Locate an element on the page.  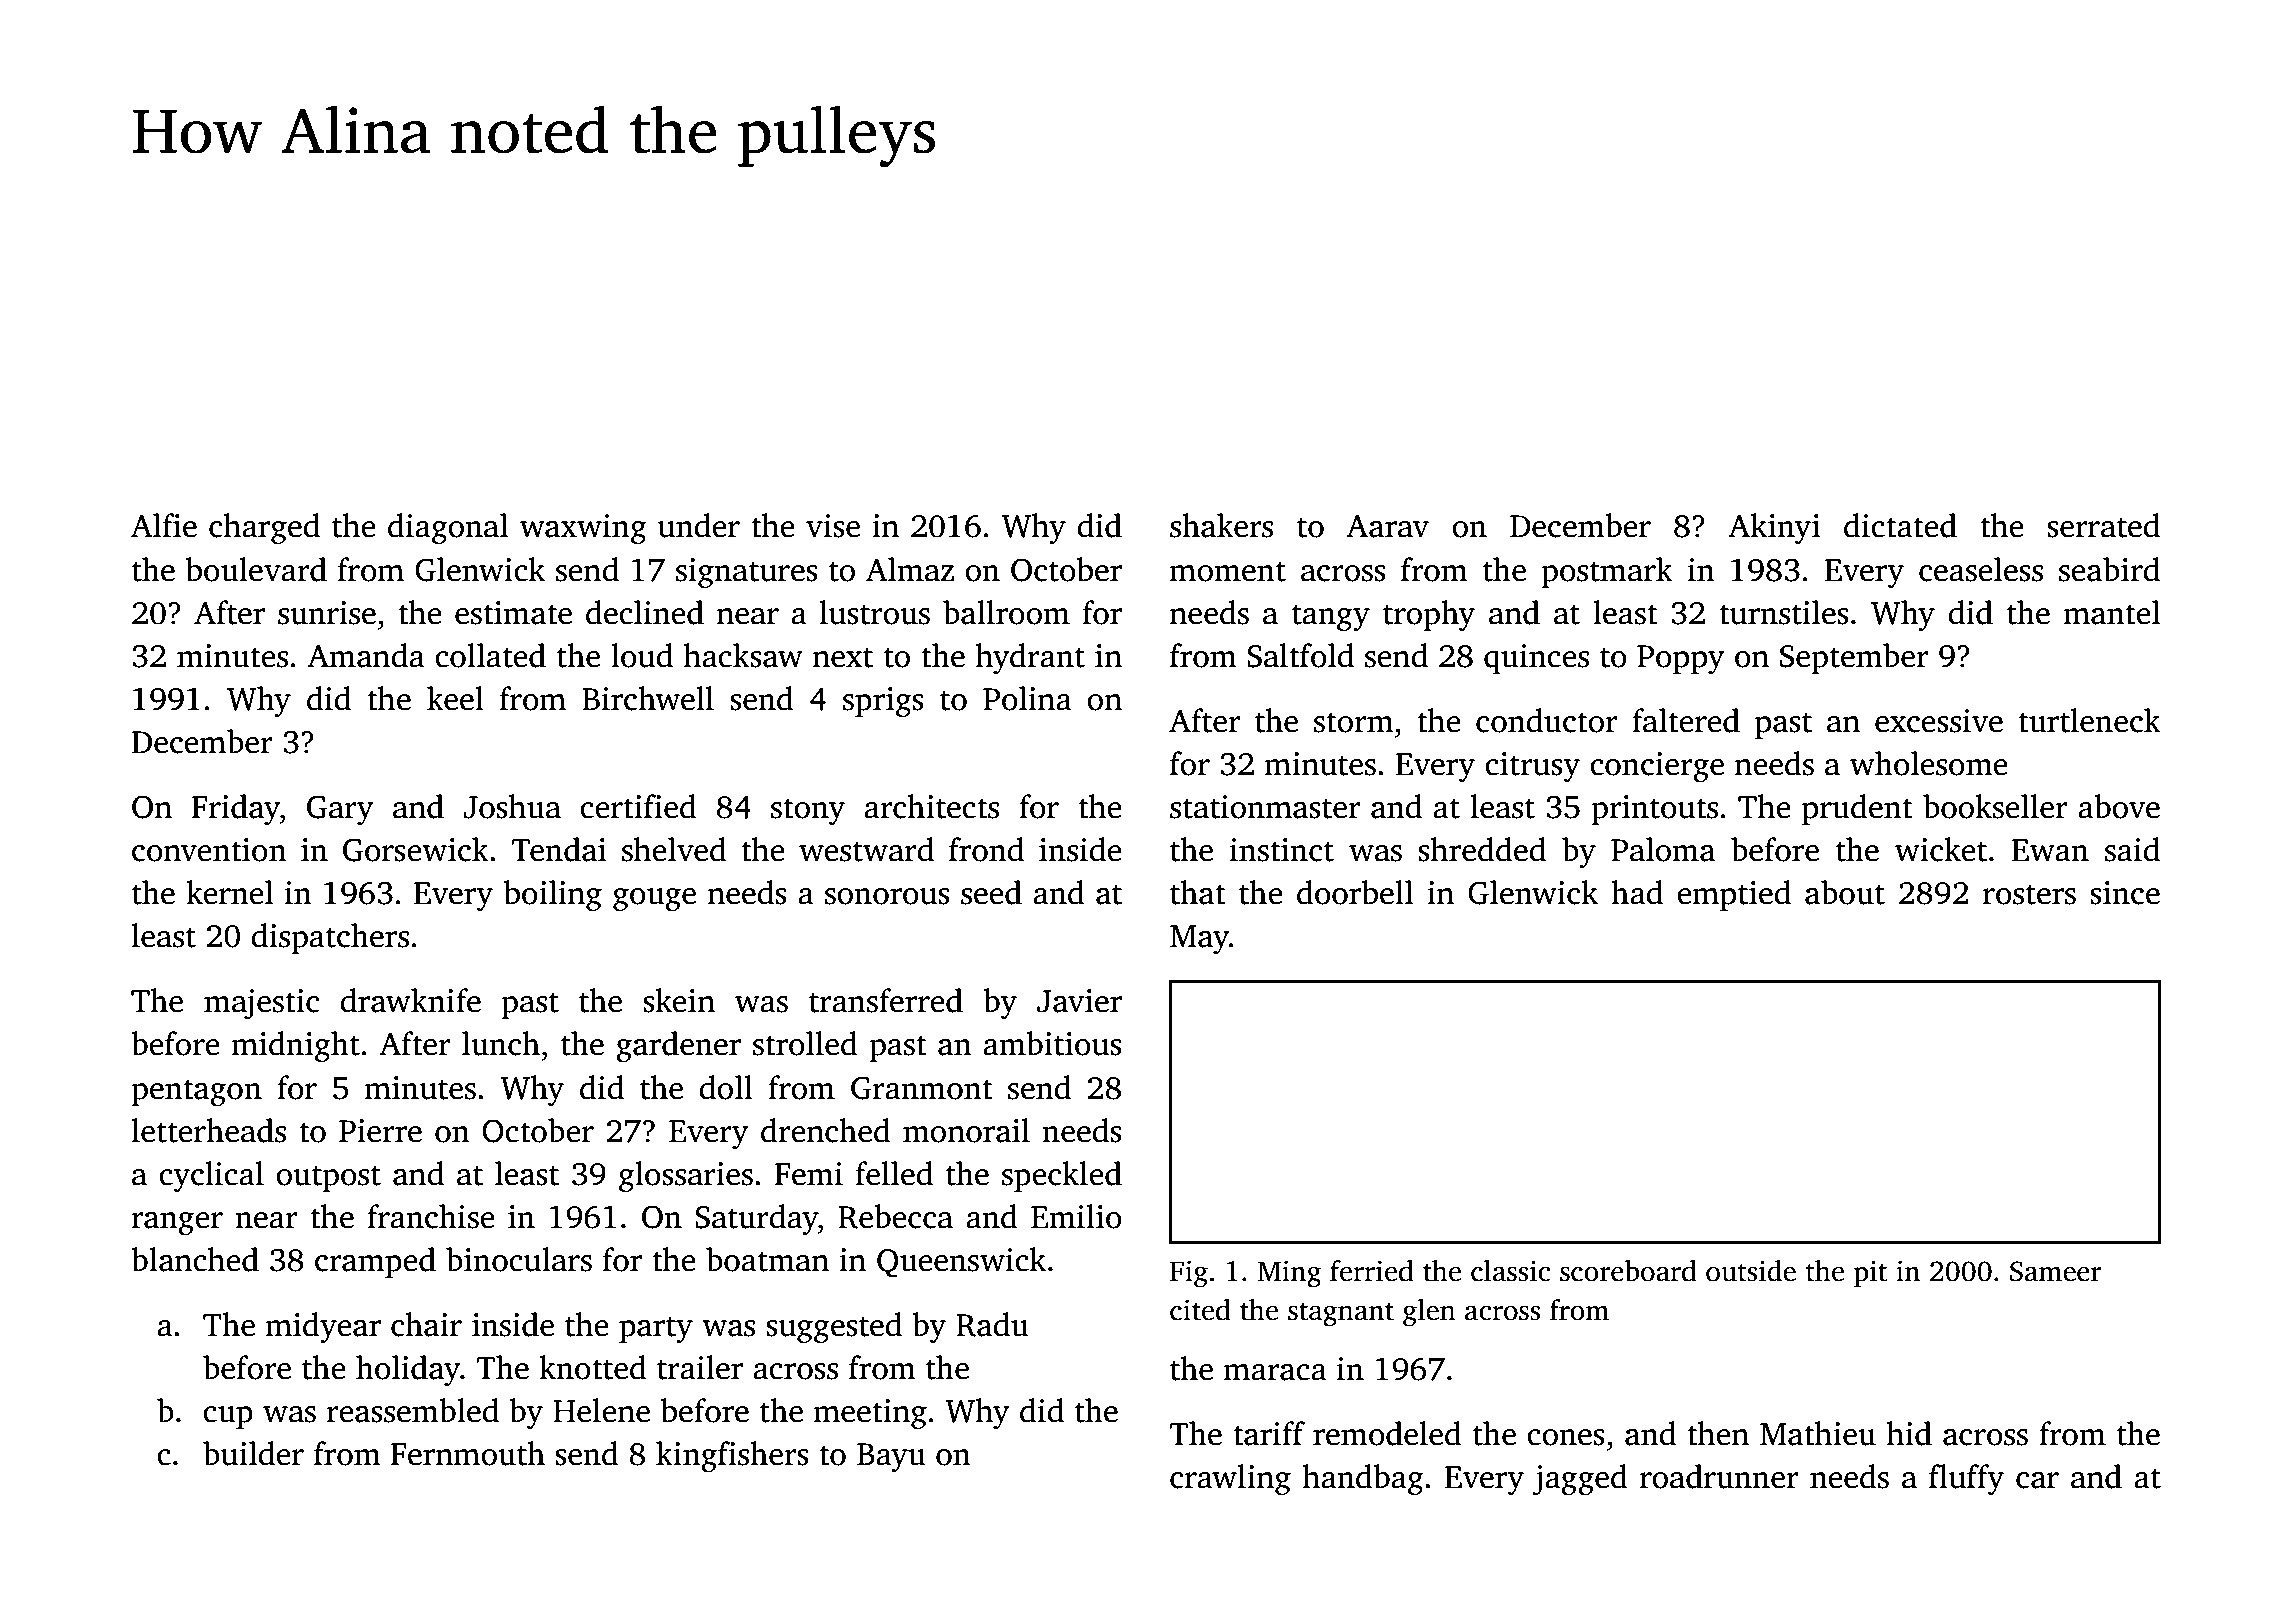
fluffy is located at coordinates (1966, 1480).
